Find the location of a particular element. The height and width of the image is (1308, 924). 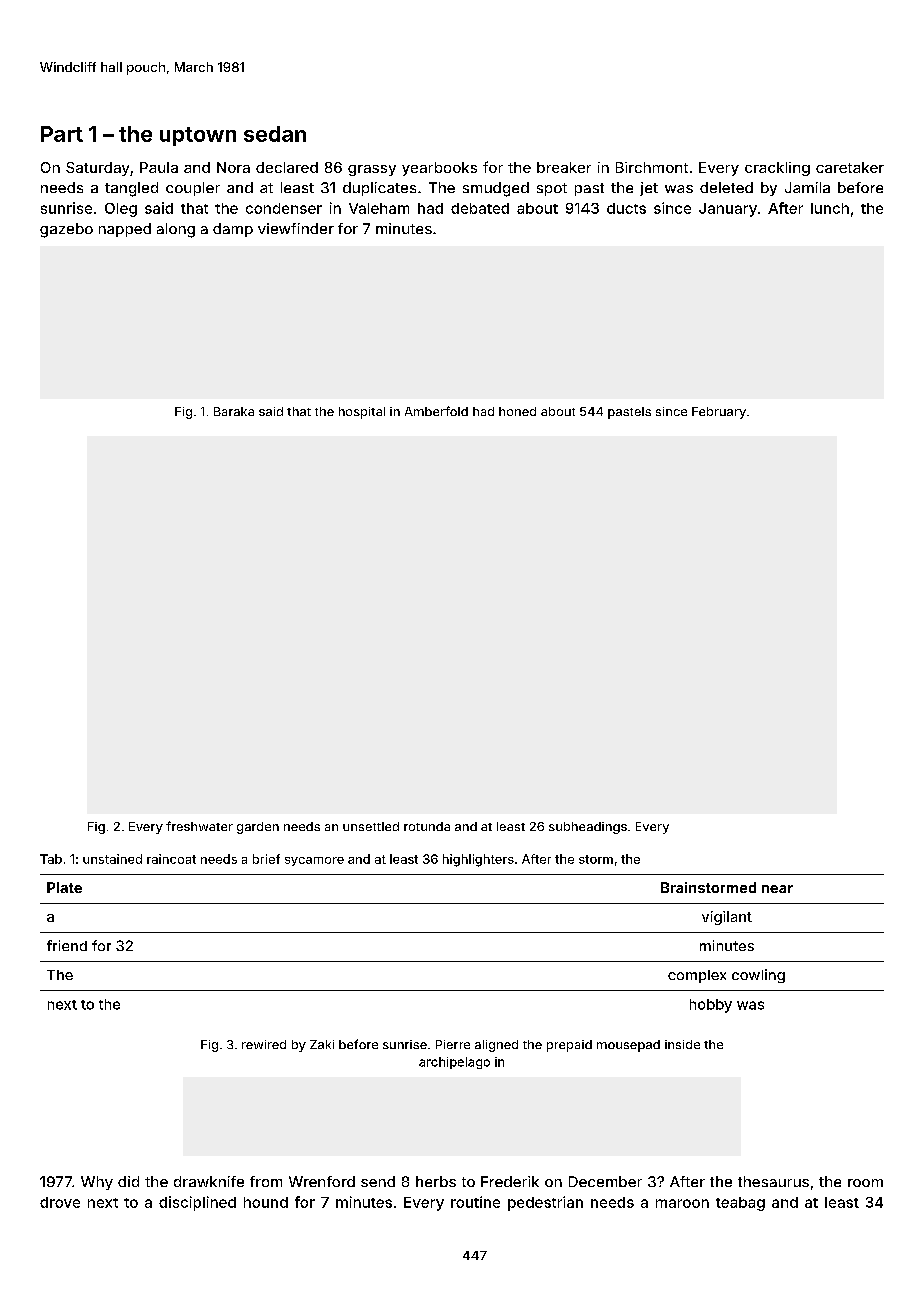

drove is located at coordinates (60, 1202).
